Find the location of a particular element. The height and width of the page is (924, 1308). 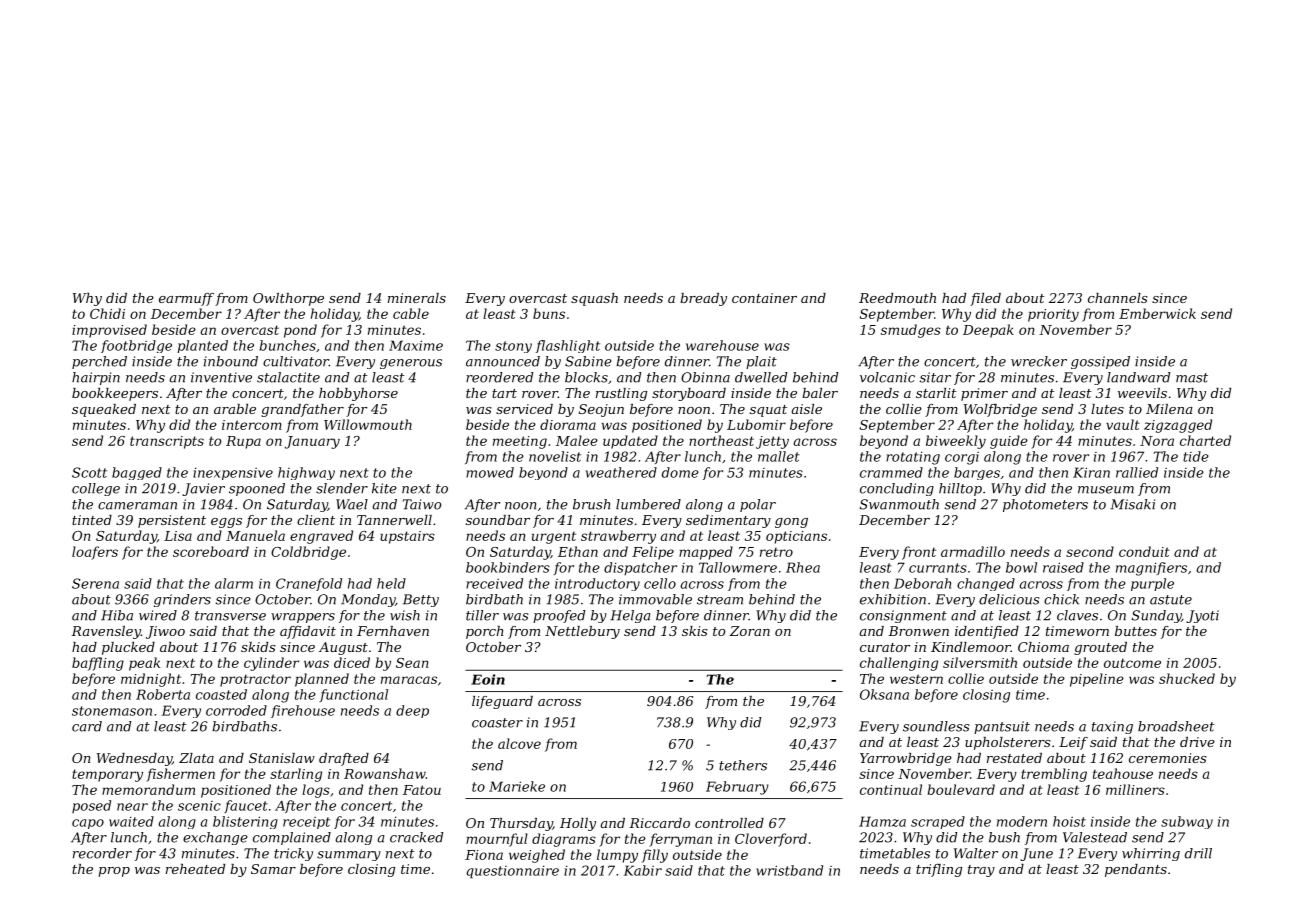

improvised is located at coordinates (109, 331).
